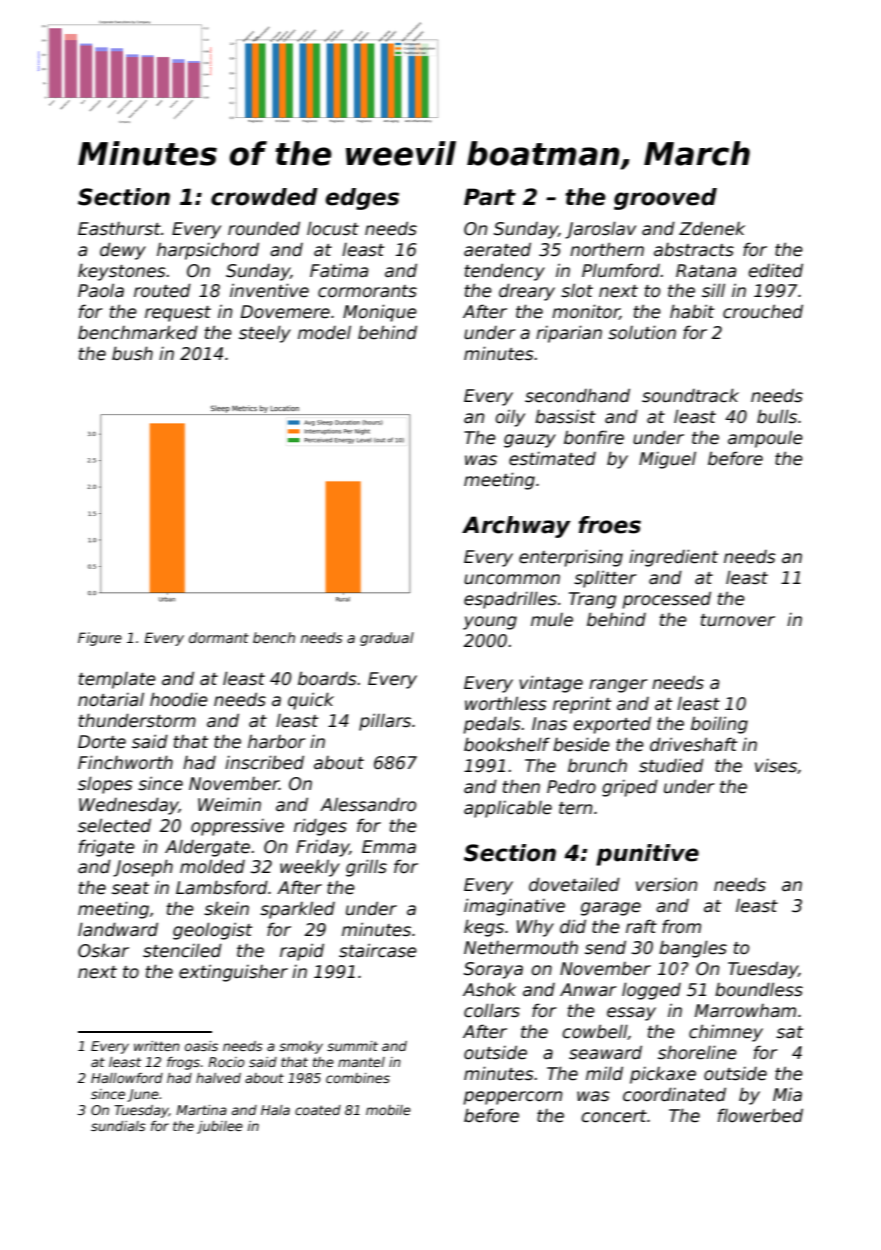 The height and width of the screenshot is (1250, 881). I want to click on mild, so click(604, 1073).
